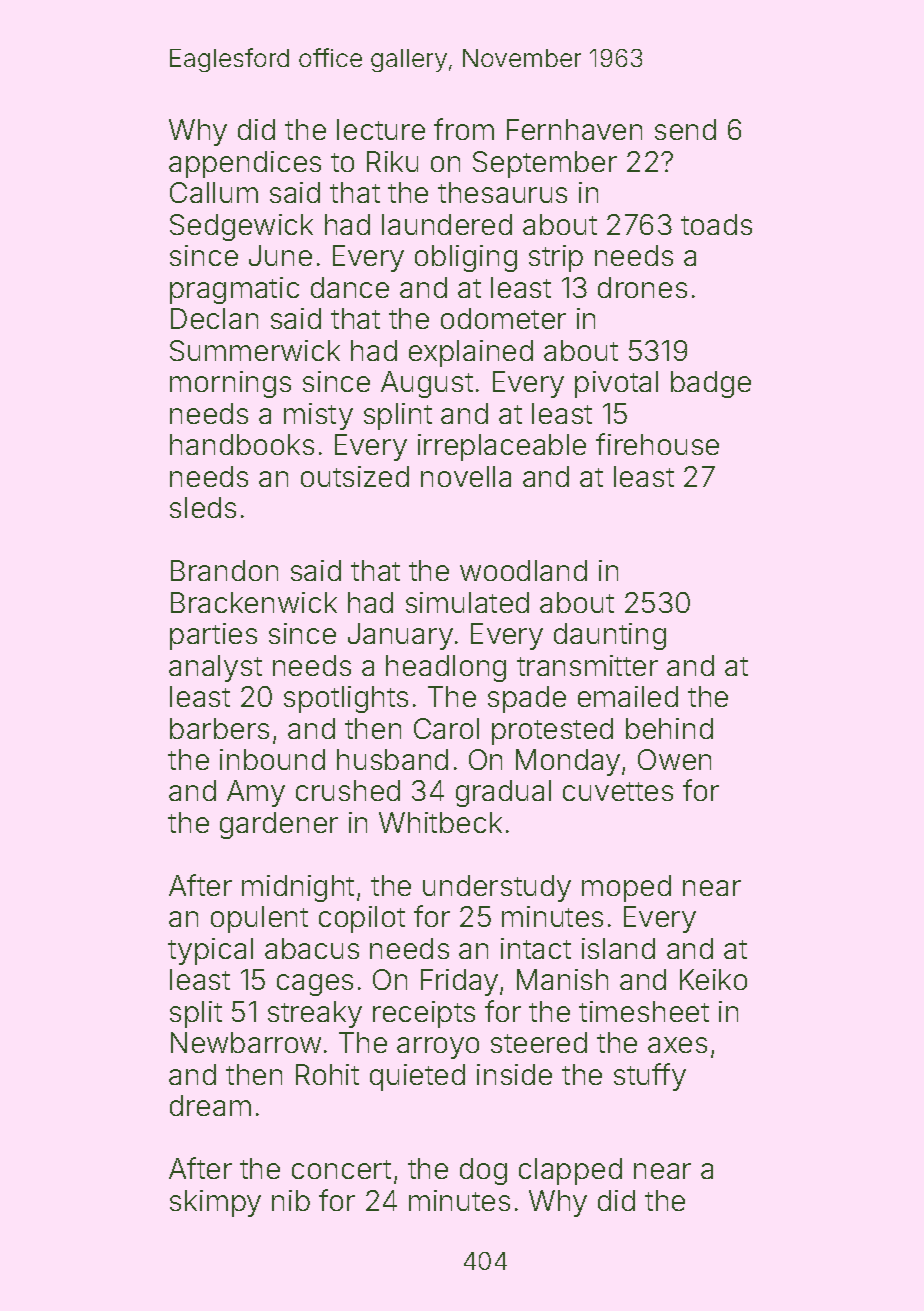 Image resolution: width=924 pixels, height=1311 pixels. I want to click on lecture, so click(381, 129).
